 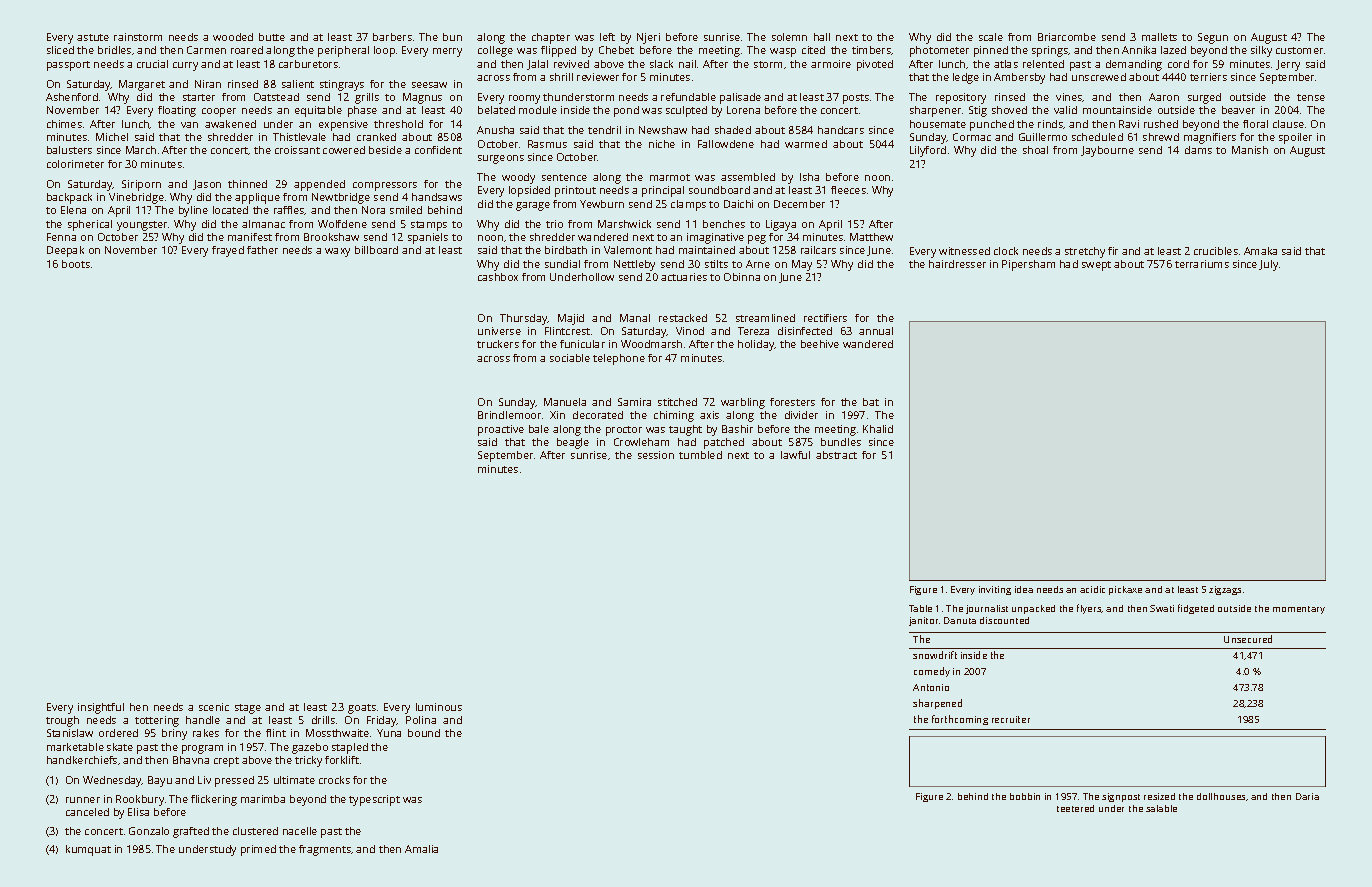 What do you see at coordinates (1202, 264) in the screenshot?
I see `terrariums` at bounding box center [1202, 264].
